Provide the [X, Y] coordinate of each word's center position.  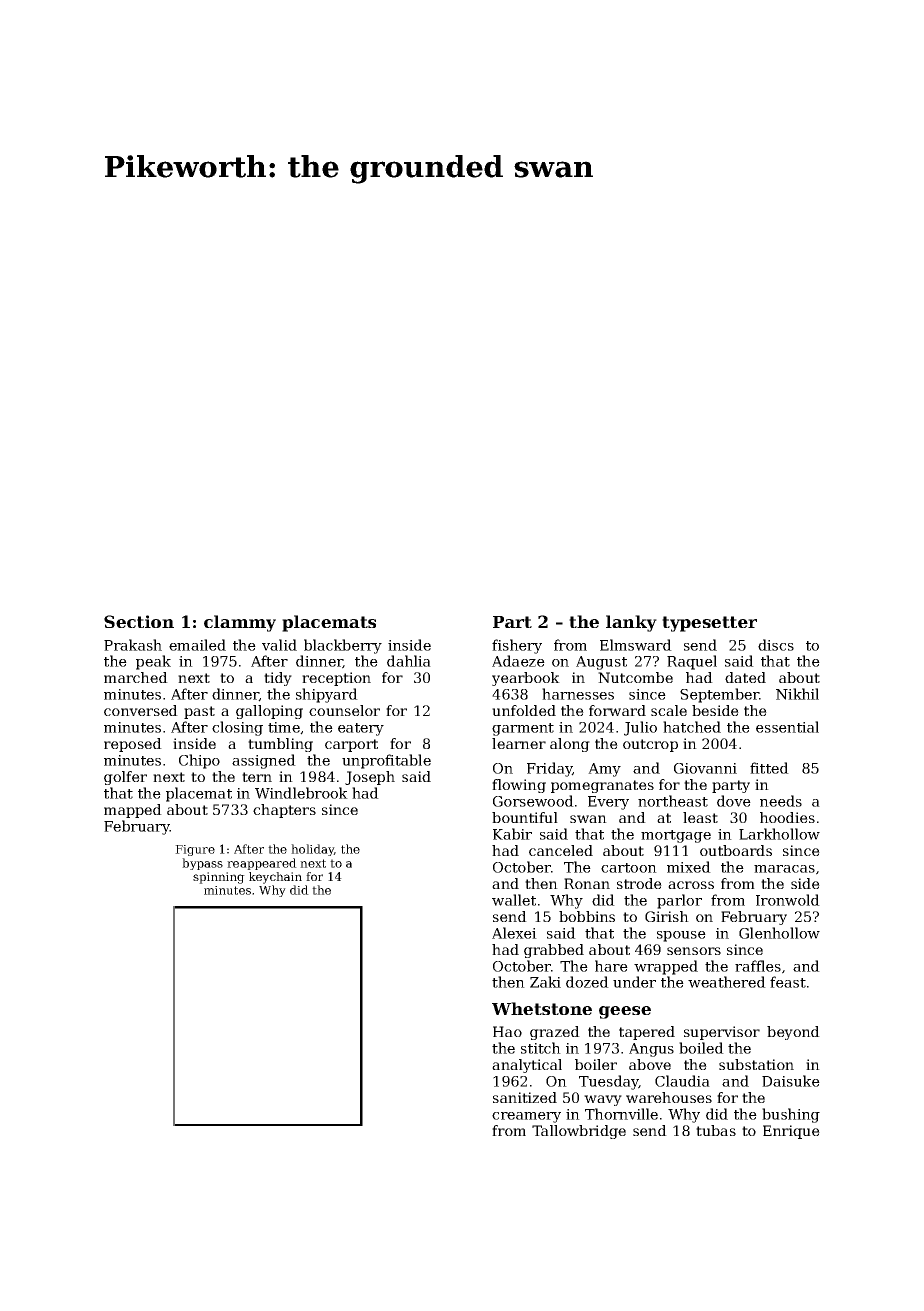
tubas [716, 1130]
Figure [195, 850]
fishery [517, 646]
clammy [240, 623]
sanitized [525, 1097]
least [700, 817]
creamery [526, 1117]
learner [519, 743]
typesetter [709, 624]
